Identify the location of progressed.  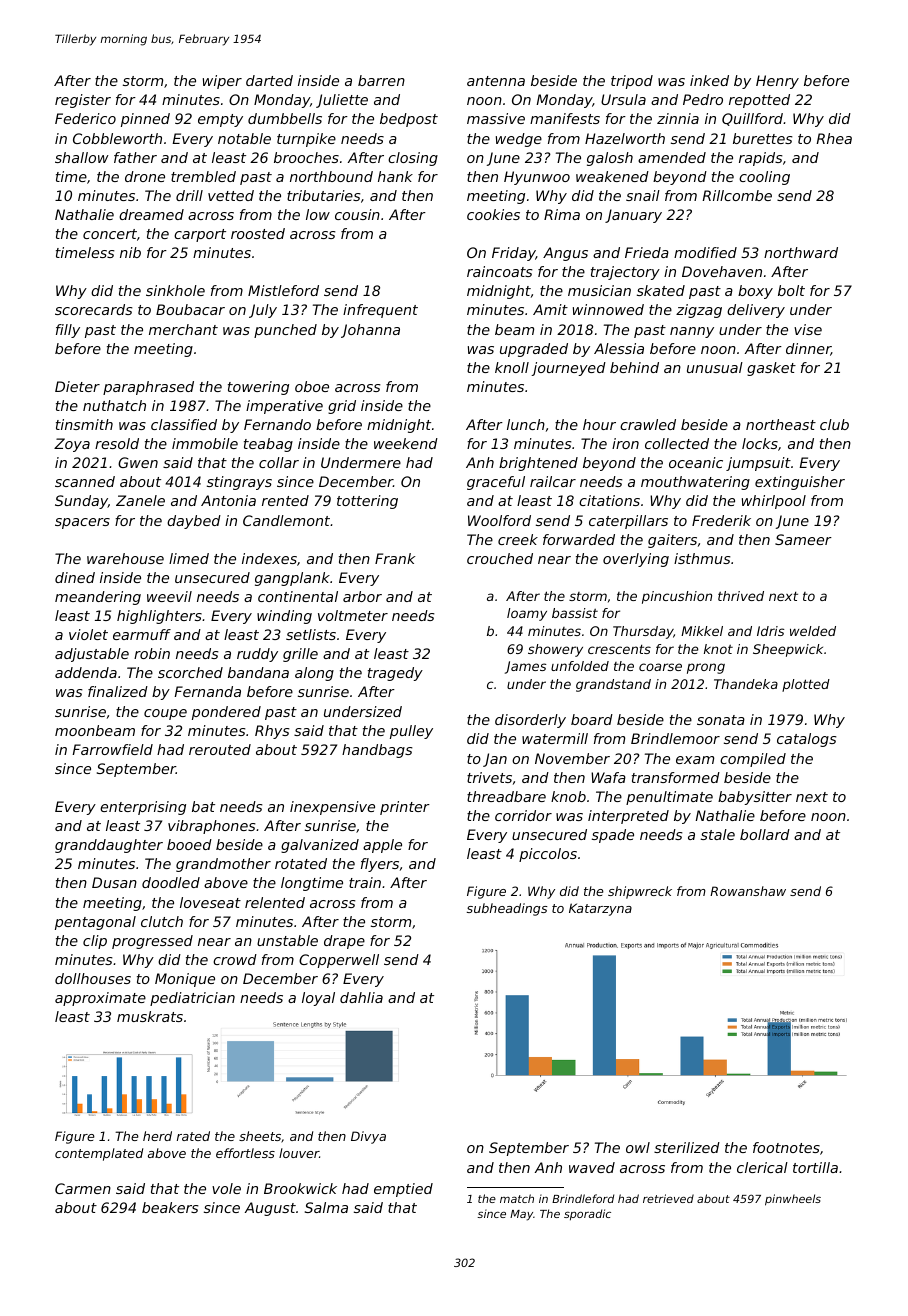
(152, 942).
